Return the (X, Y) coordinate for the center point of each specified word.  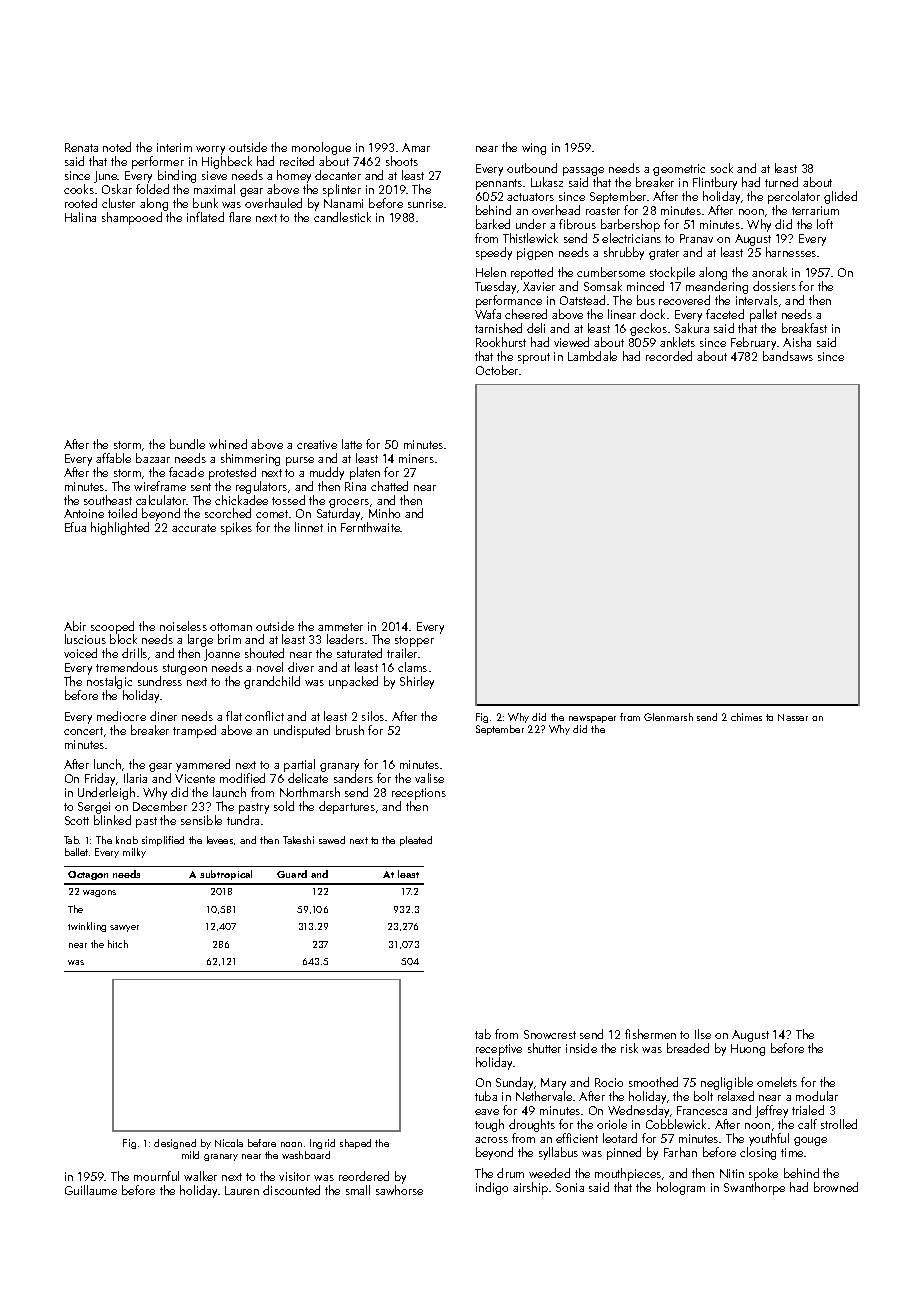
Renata (81, 147)
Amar (416, 147)
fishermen (650, 1034)
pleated (416, 841)
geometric (679, 170)
